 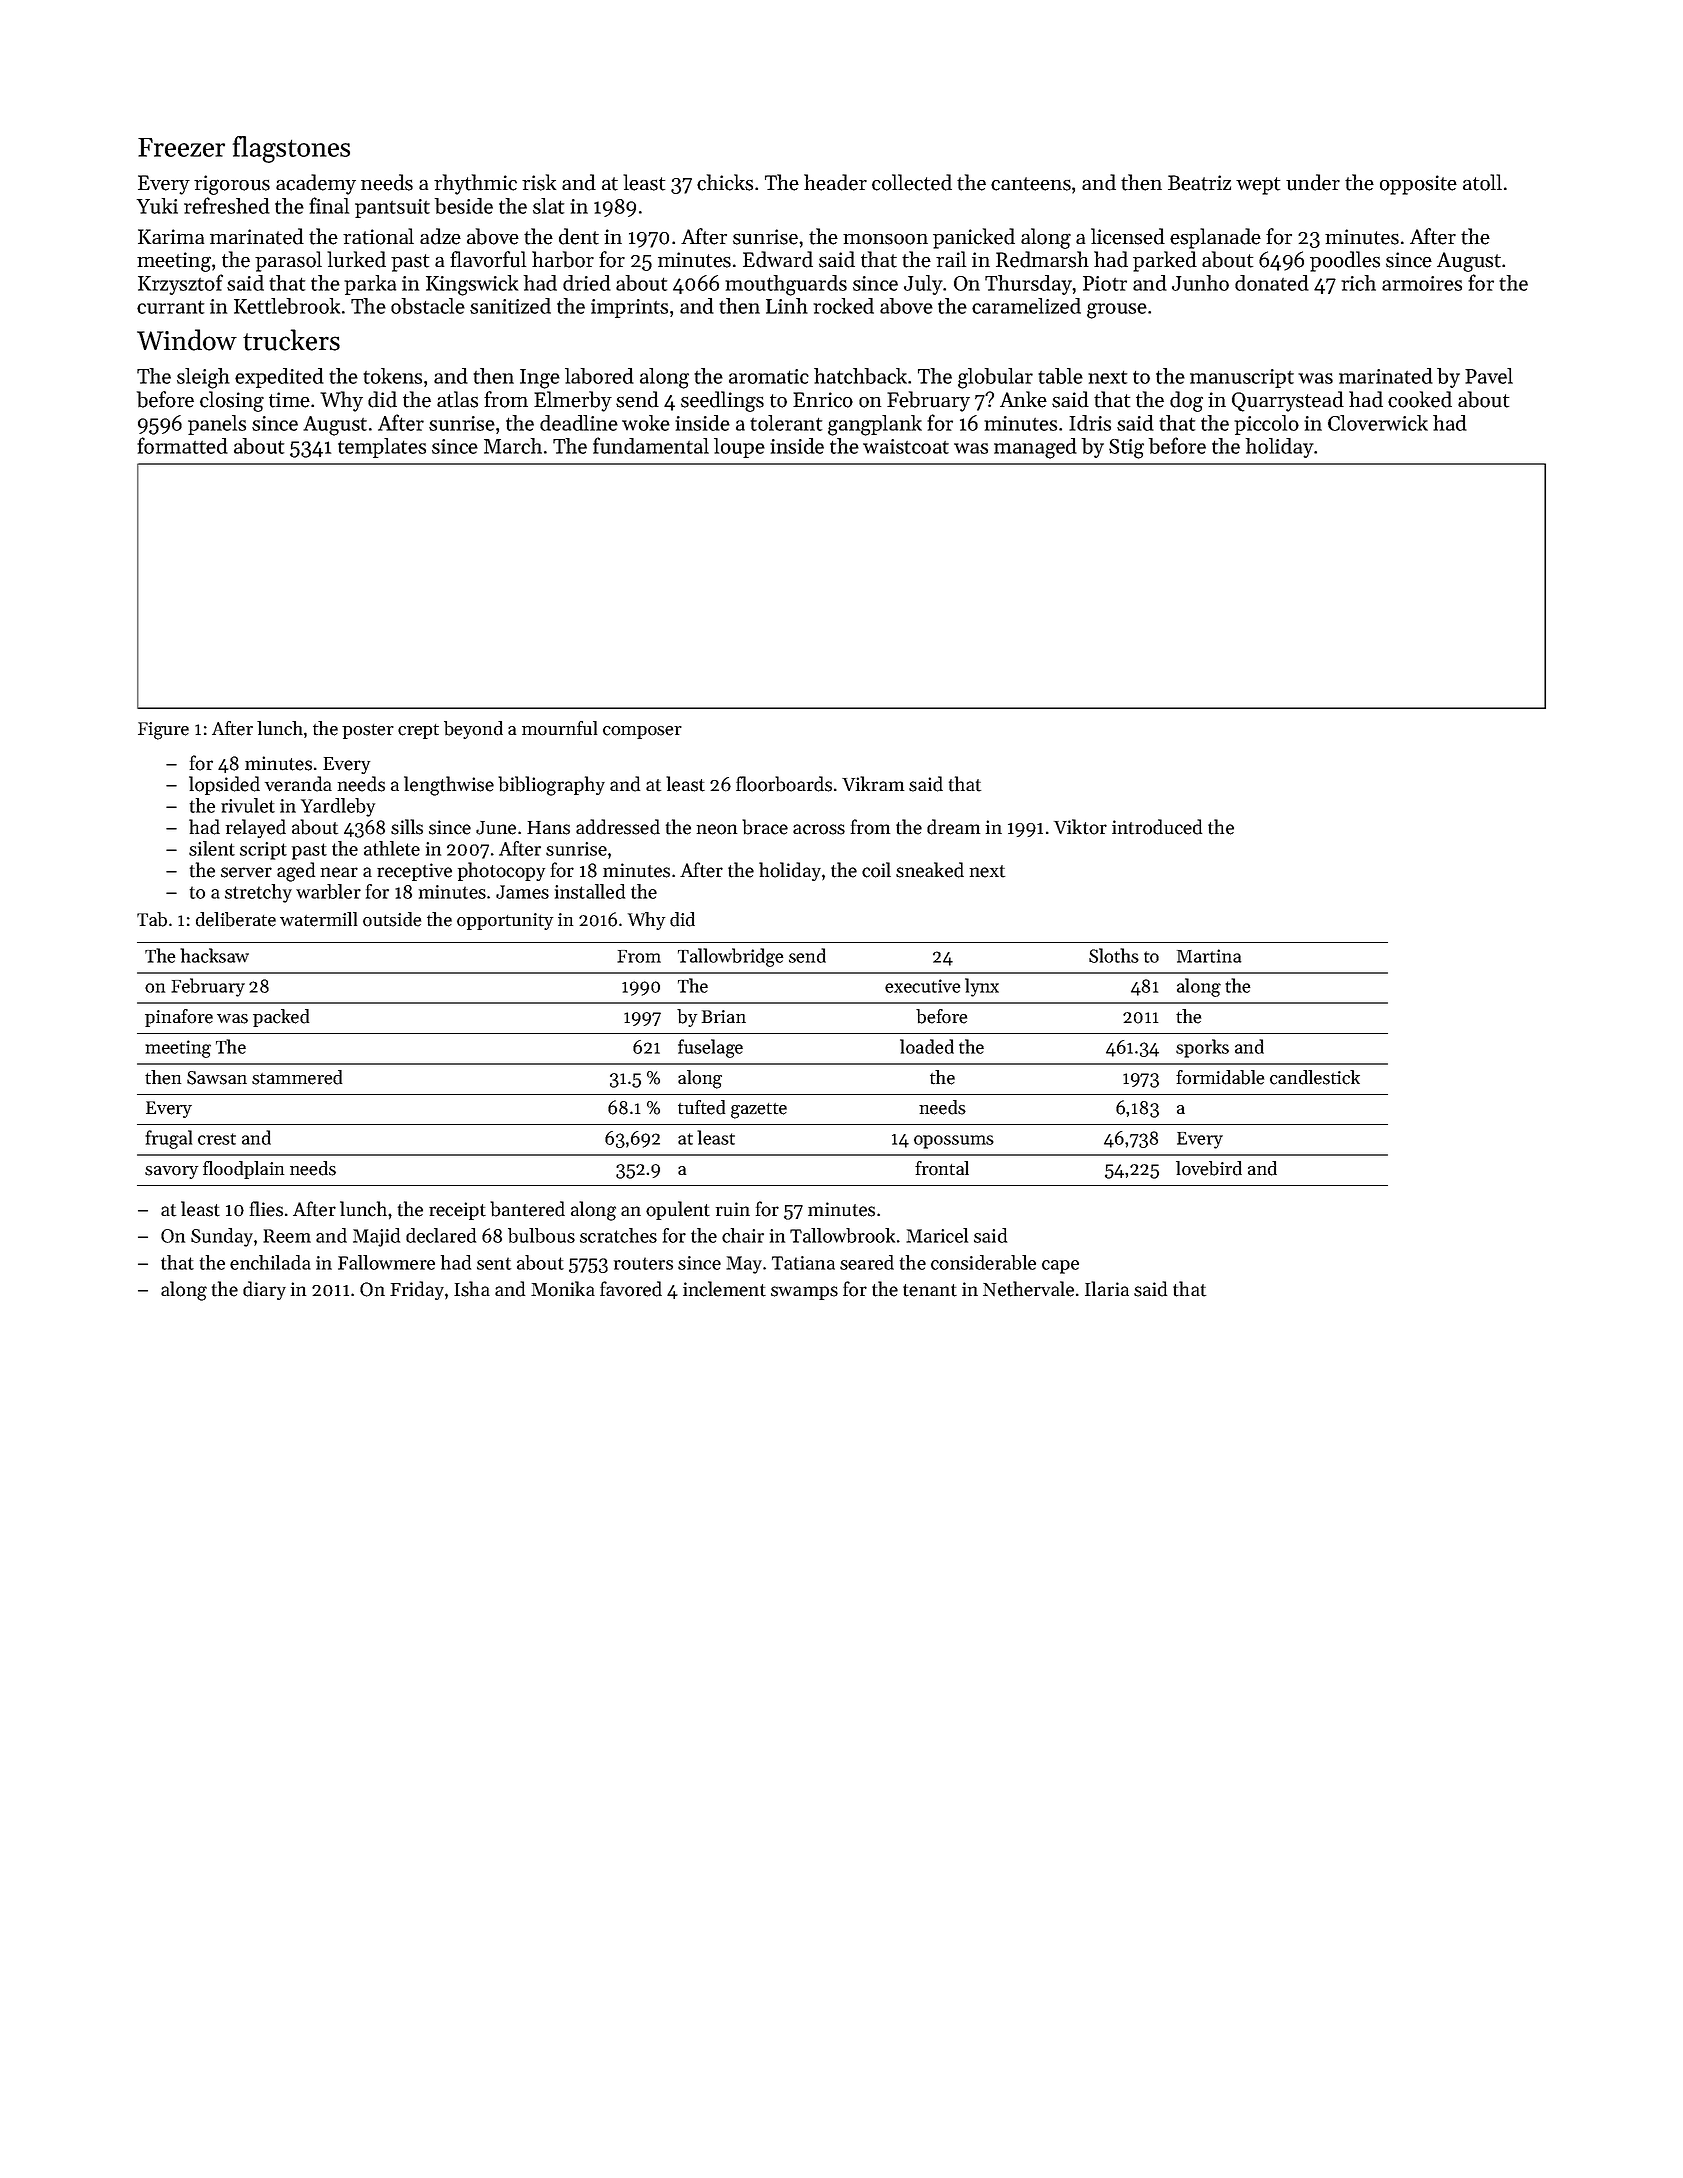 I want to click on cooked, so click(x=1420, y=399).
